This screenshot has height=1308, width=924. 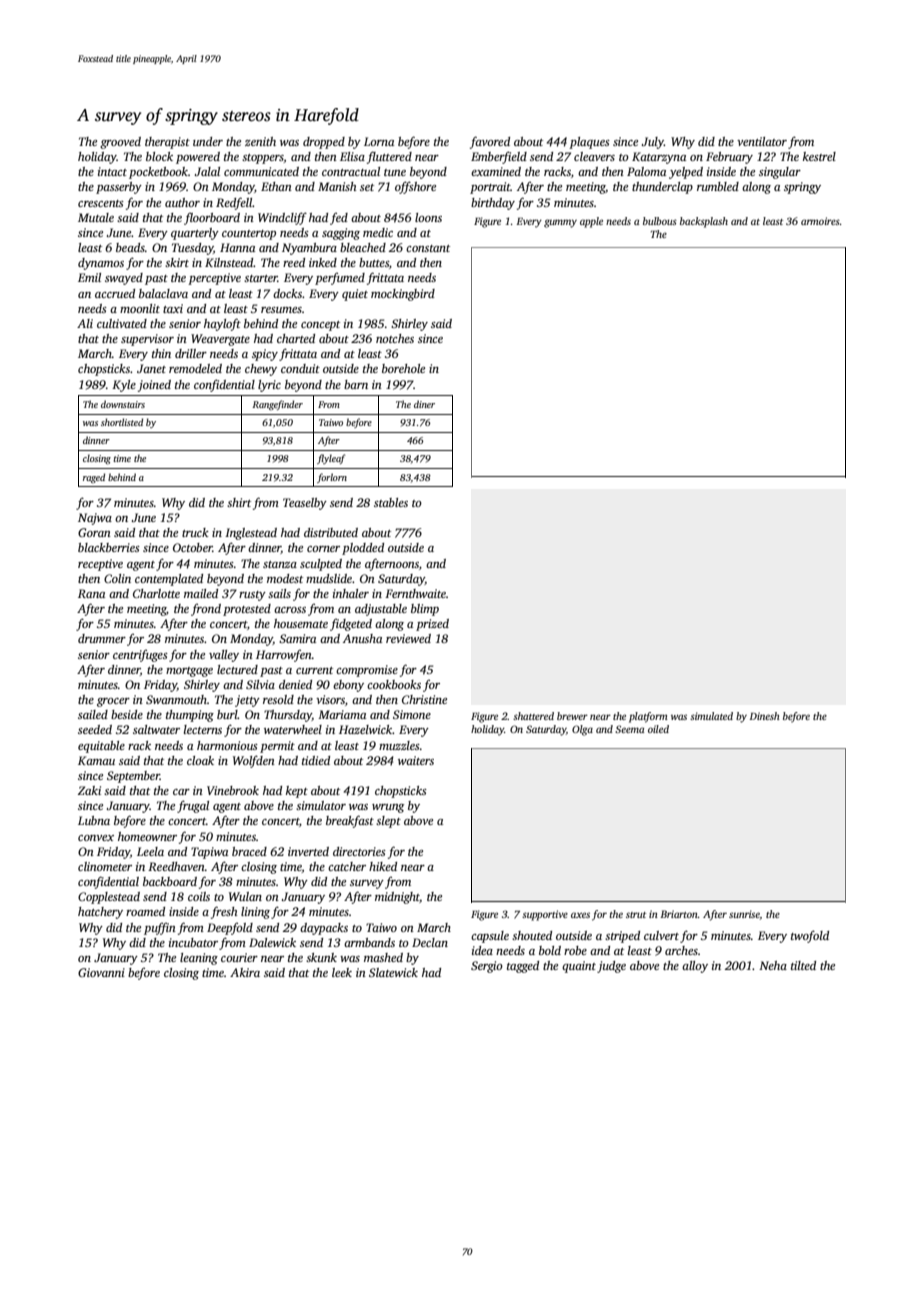 I want to click on Dinesh, so click(x=765, y=716).
